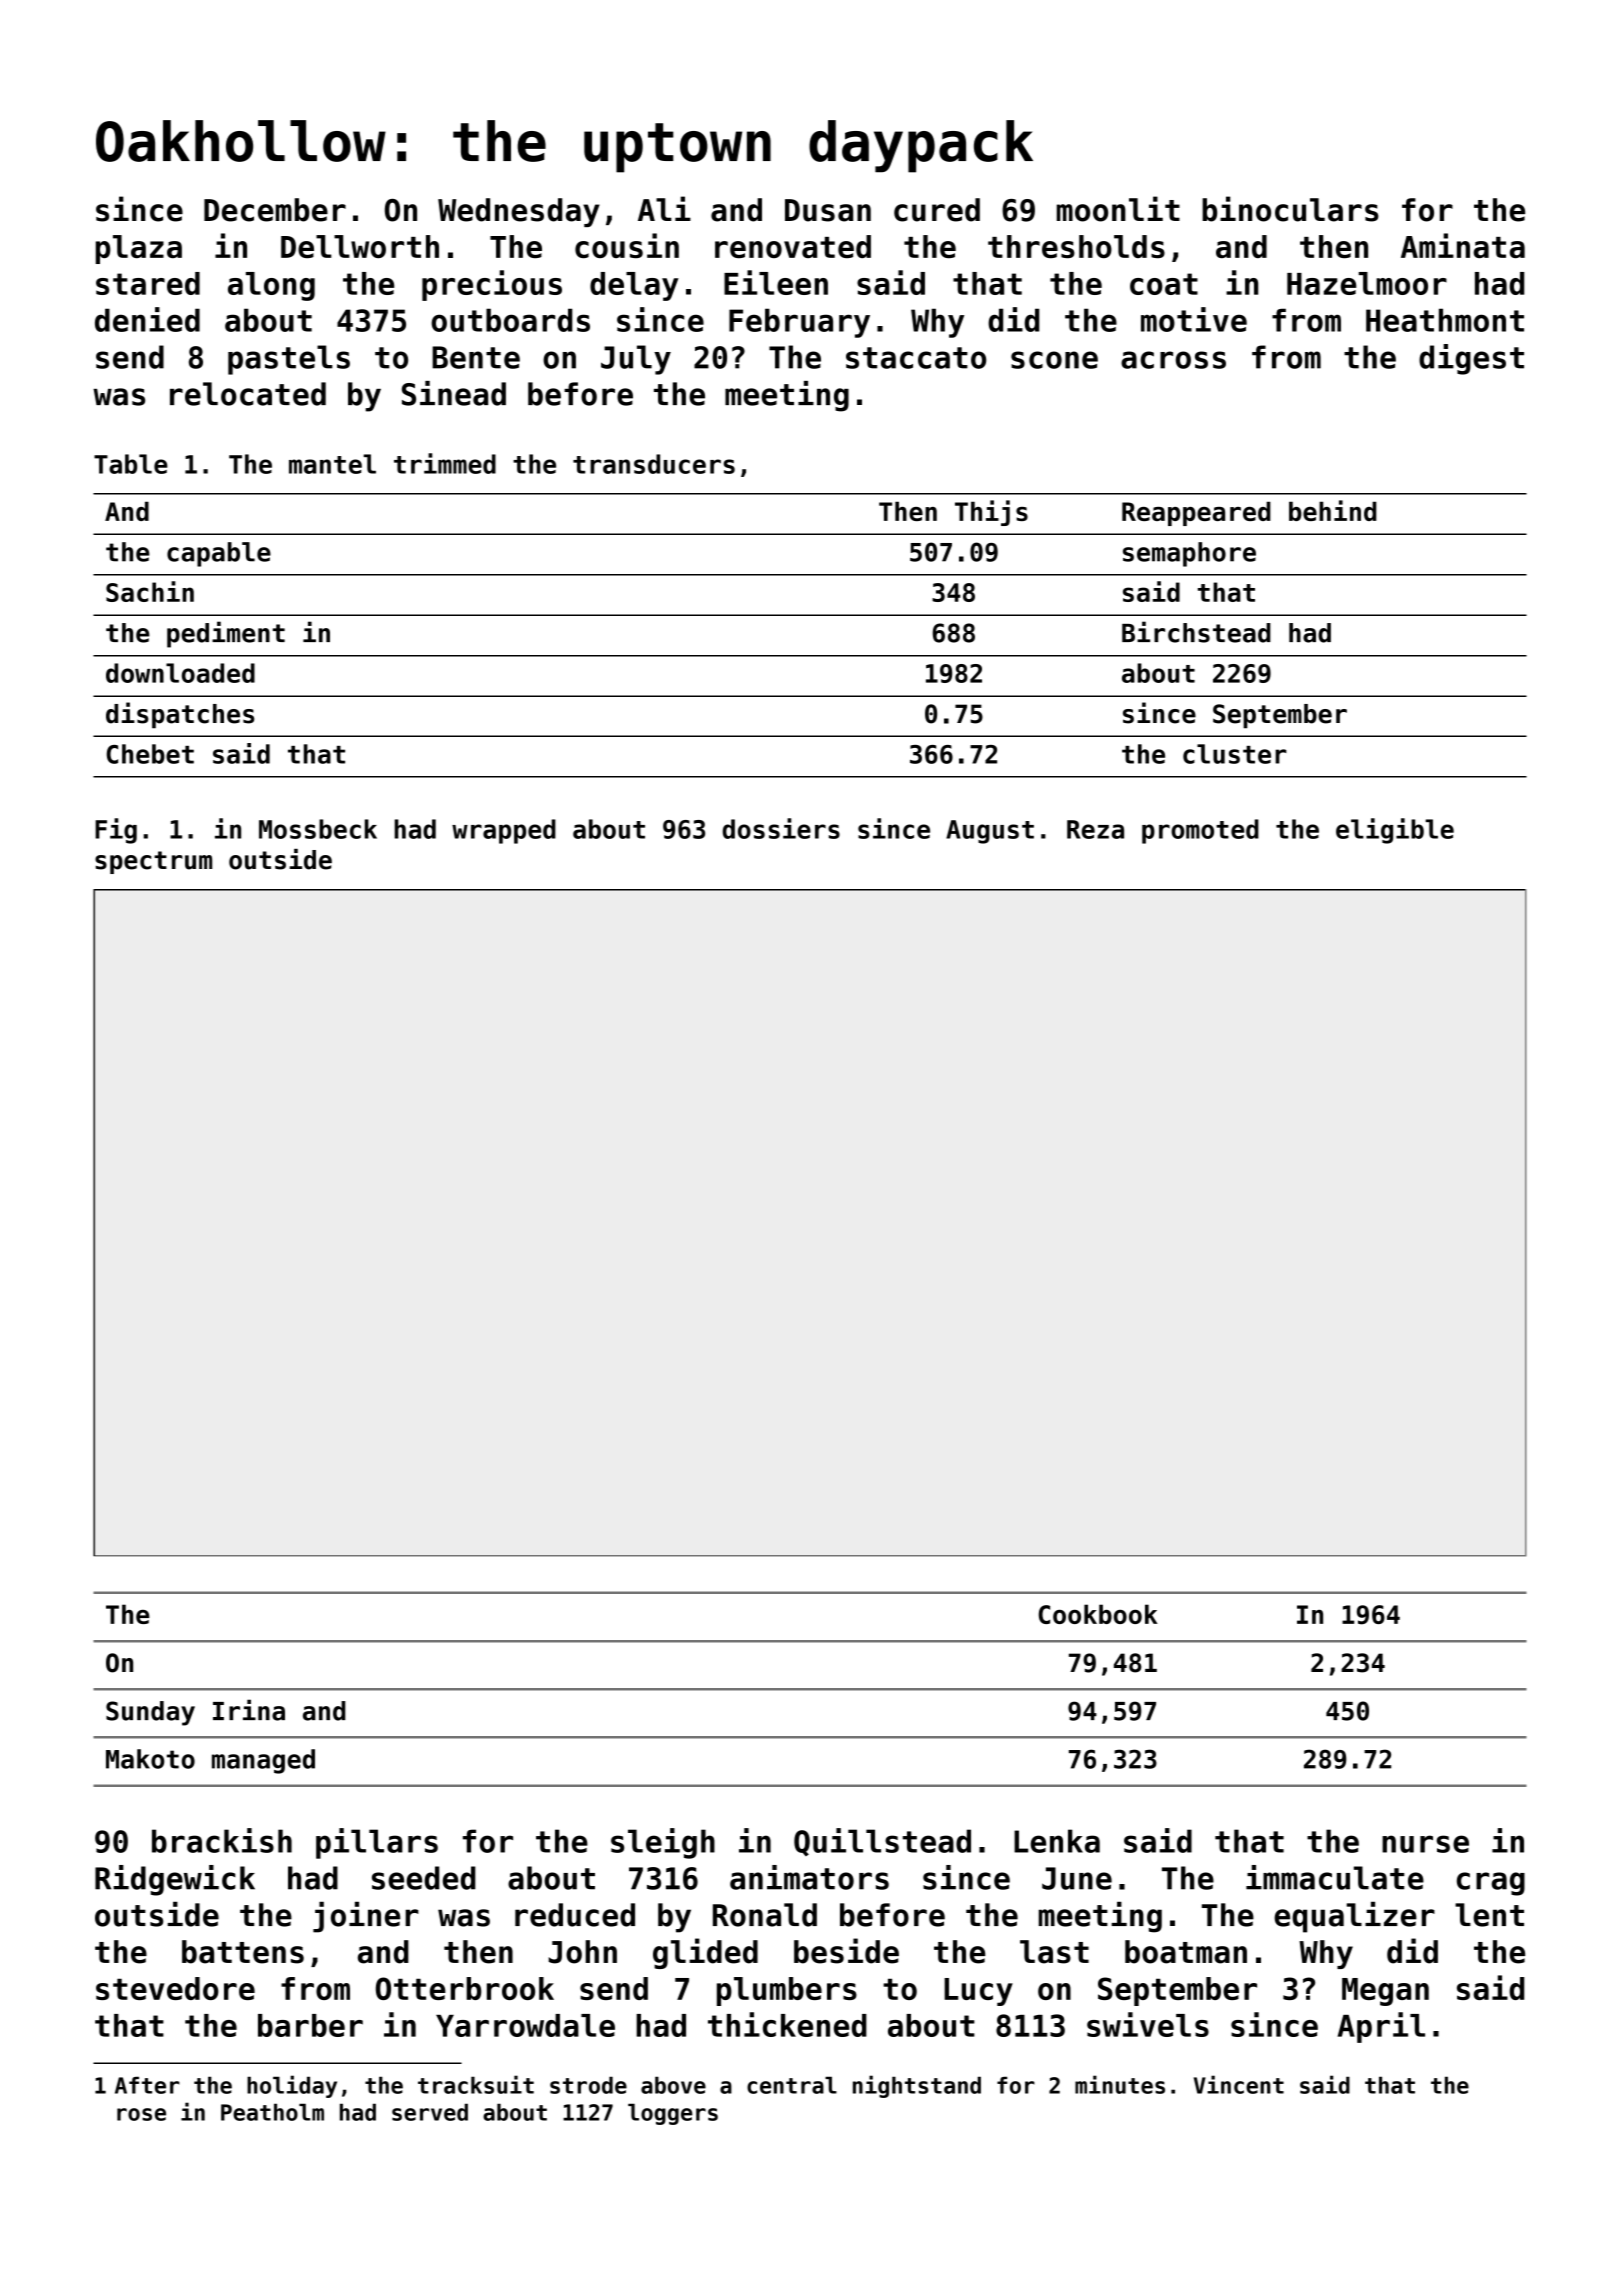  I want to click on August, so click(990, 832).
